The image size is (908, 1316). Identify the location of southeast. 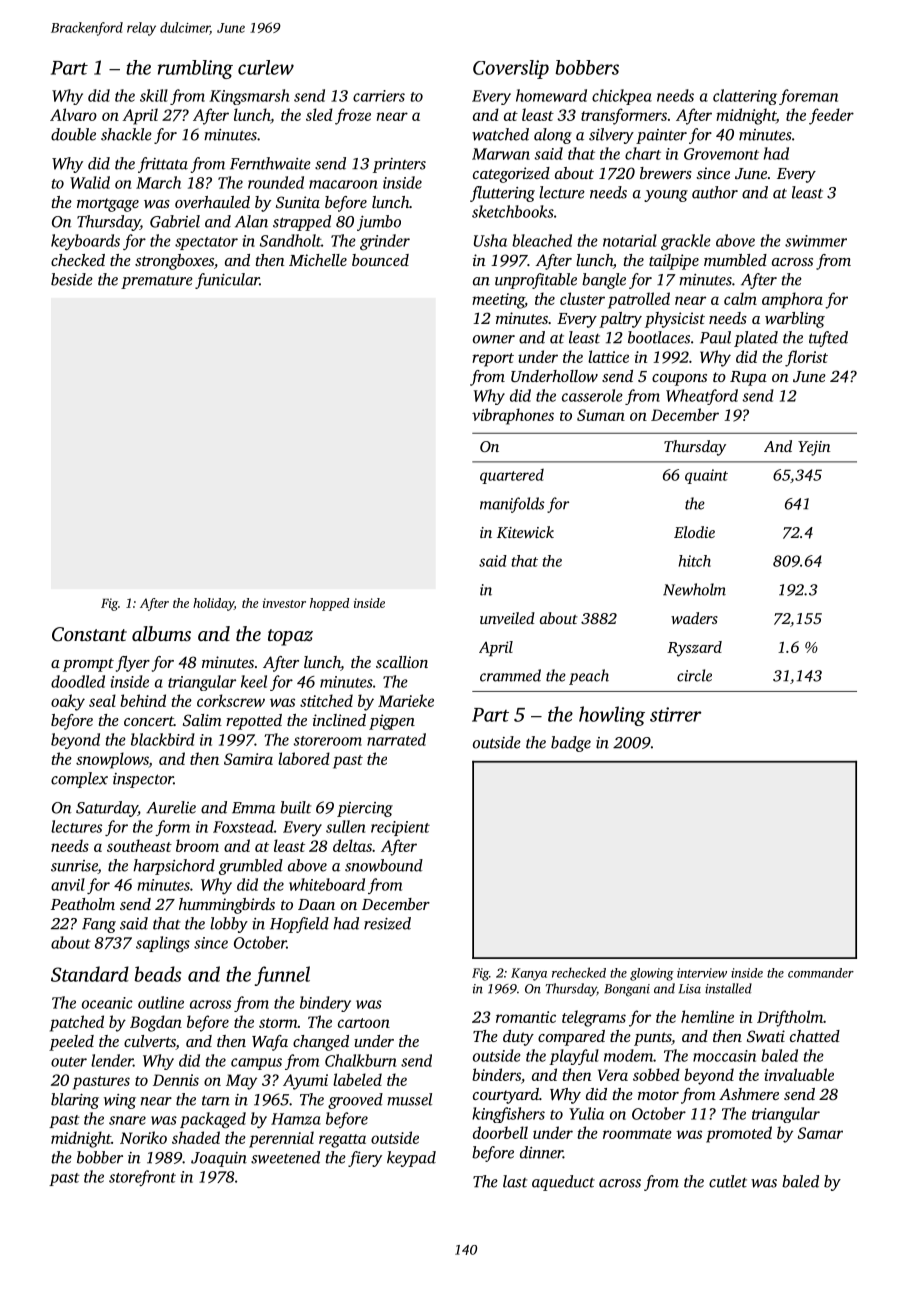
(139, 845).
